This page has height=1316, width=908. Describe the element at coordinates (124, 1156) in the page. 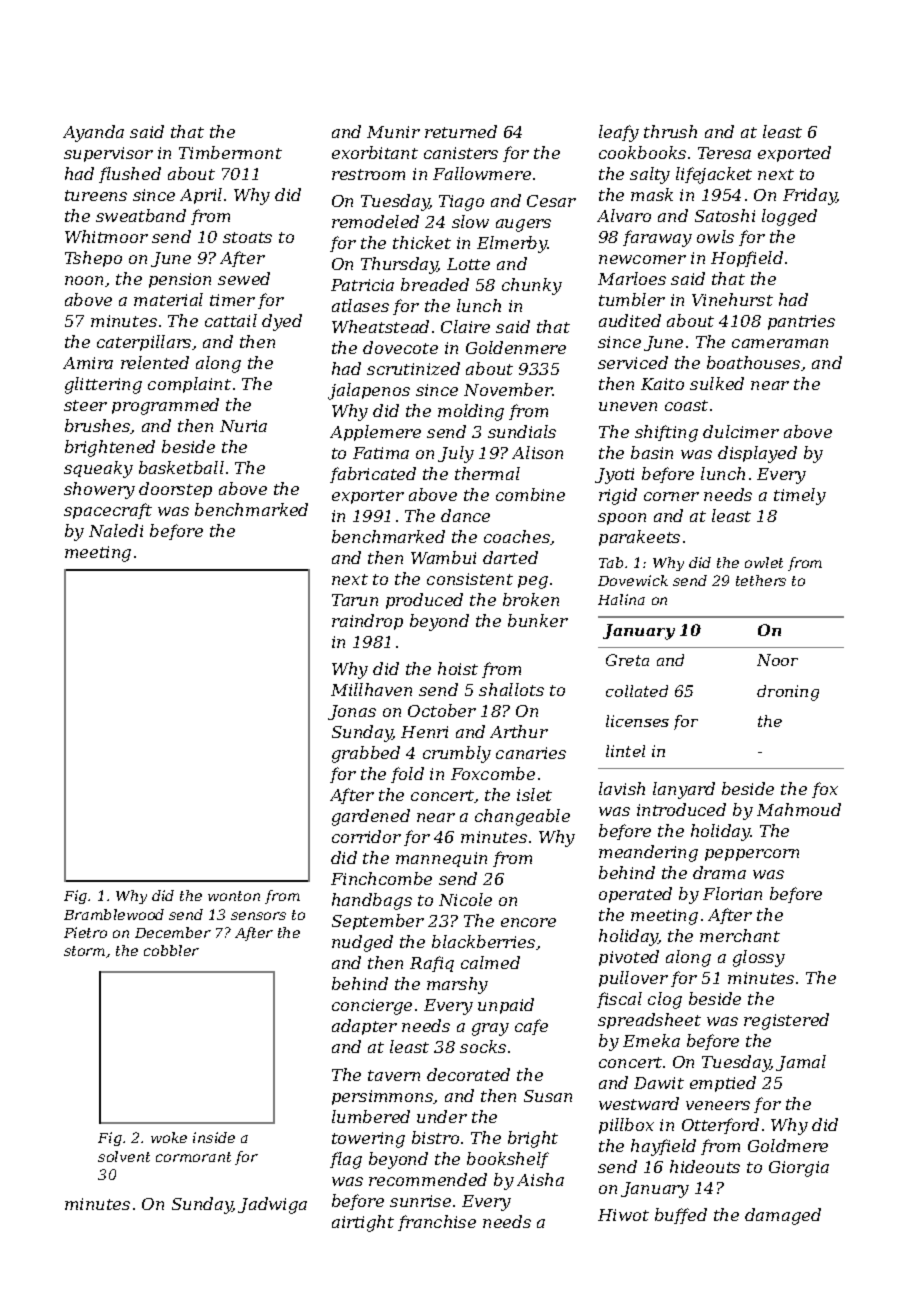

I see `solvent` at that location.
